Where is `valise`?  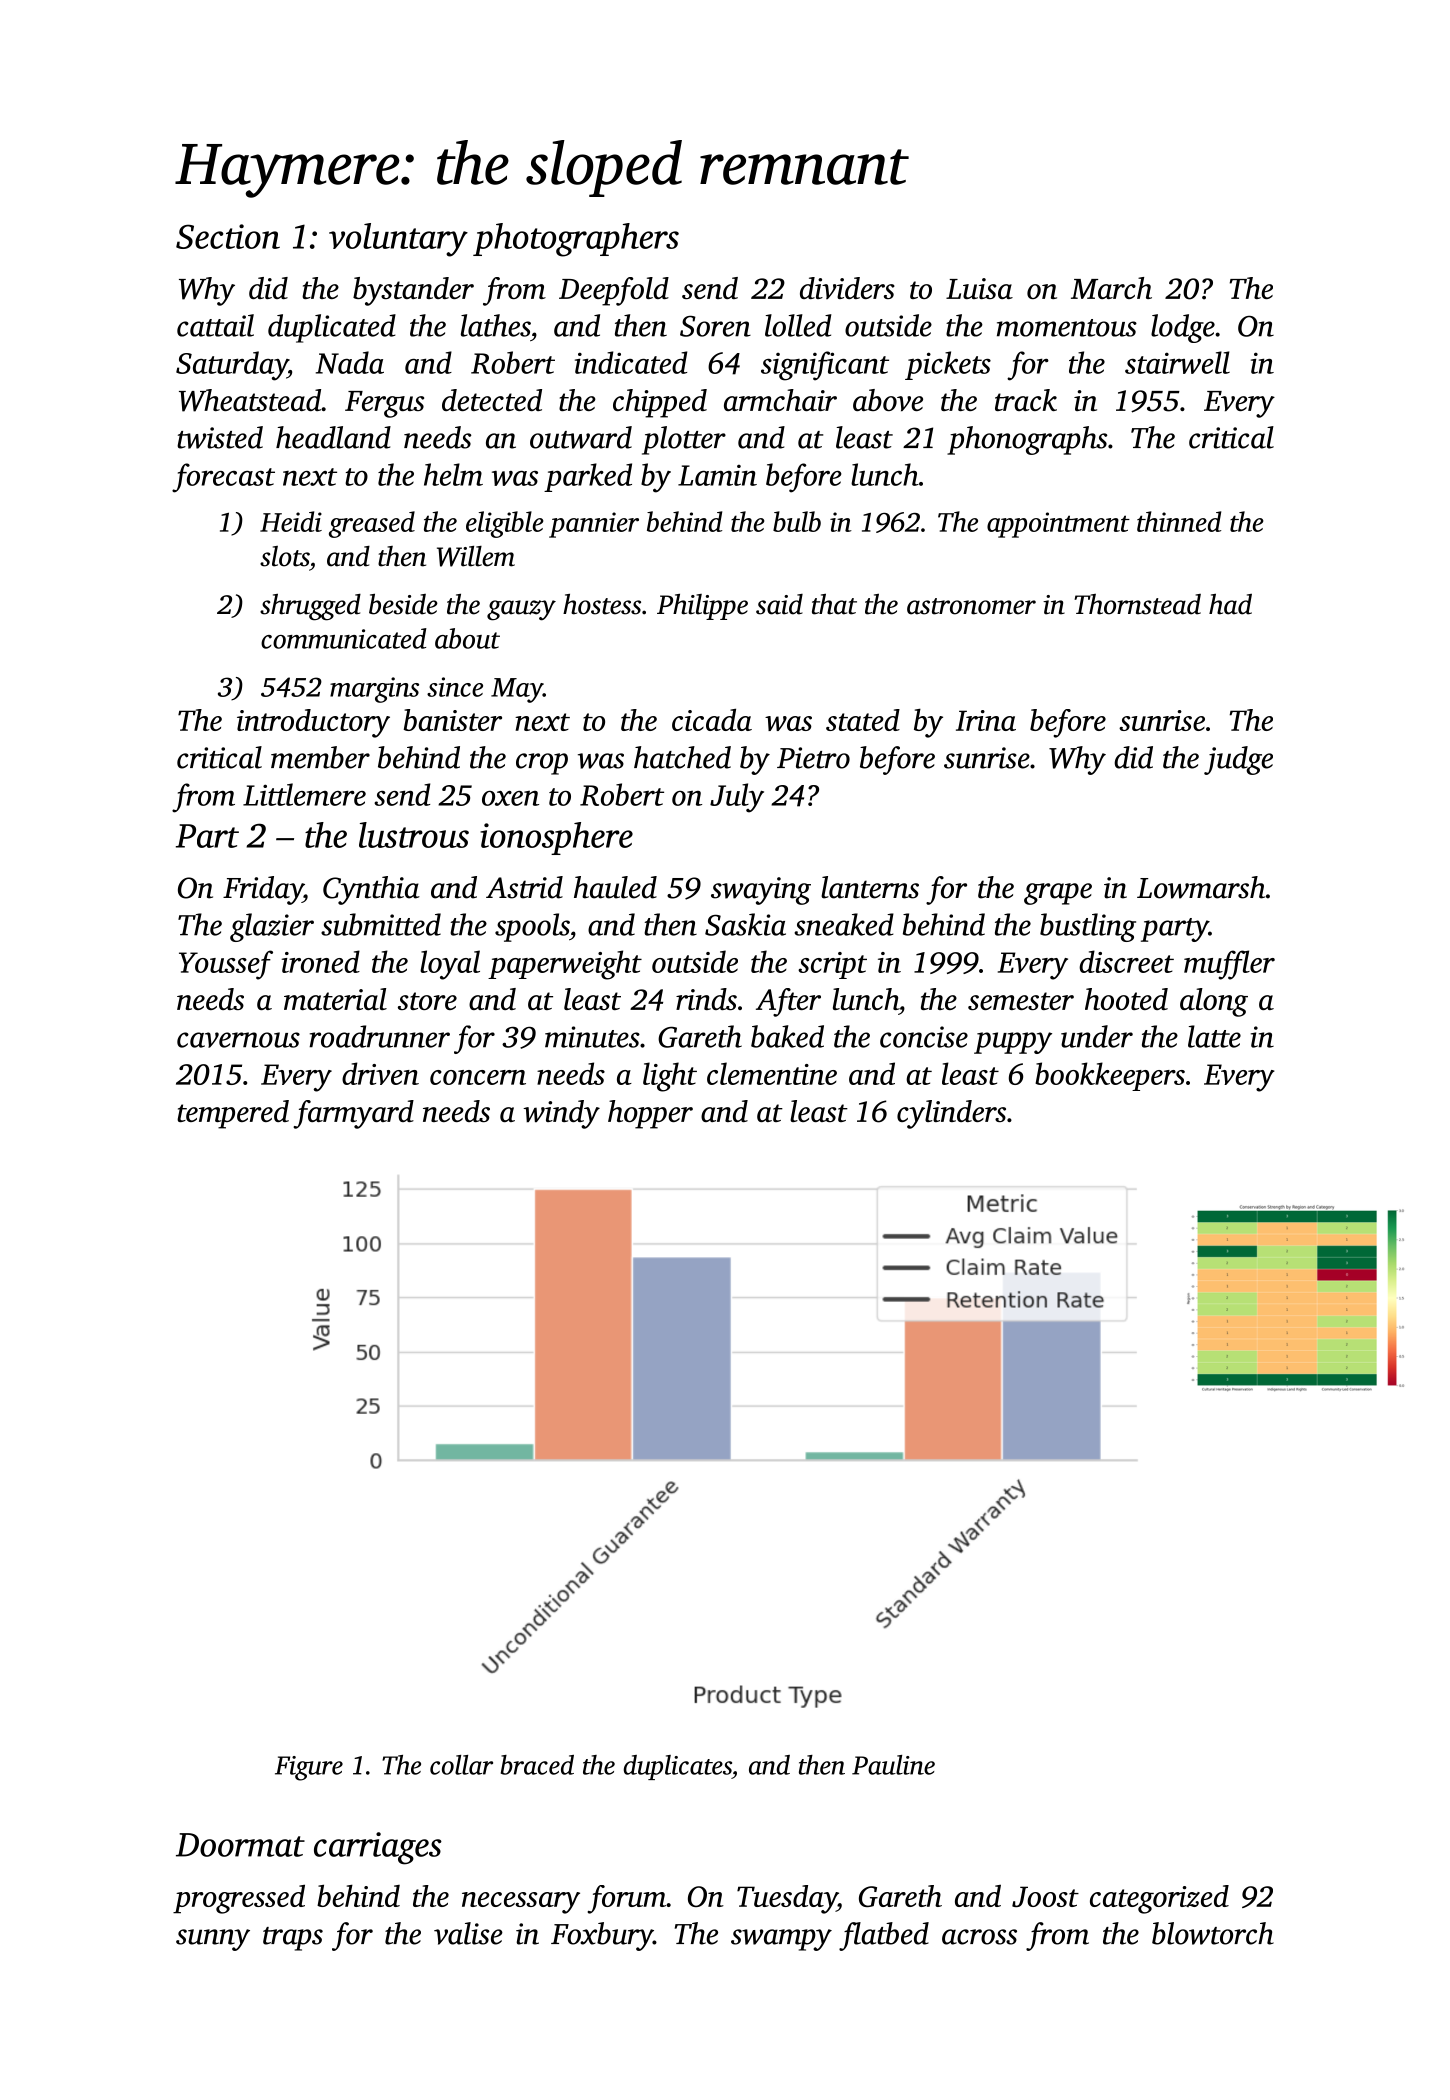
valise is located at coordinates (468, 1933).
